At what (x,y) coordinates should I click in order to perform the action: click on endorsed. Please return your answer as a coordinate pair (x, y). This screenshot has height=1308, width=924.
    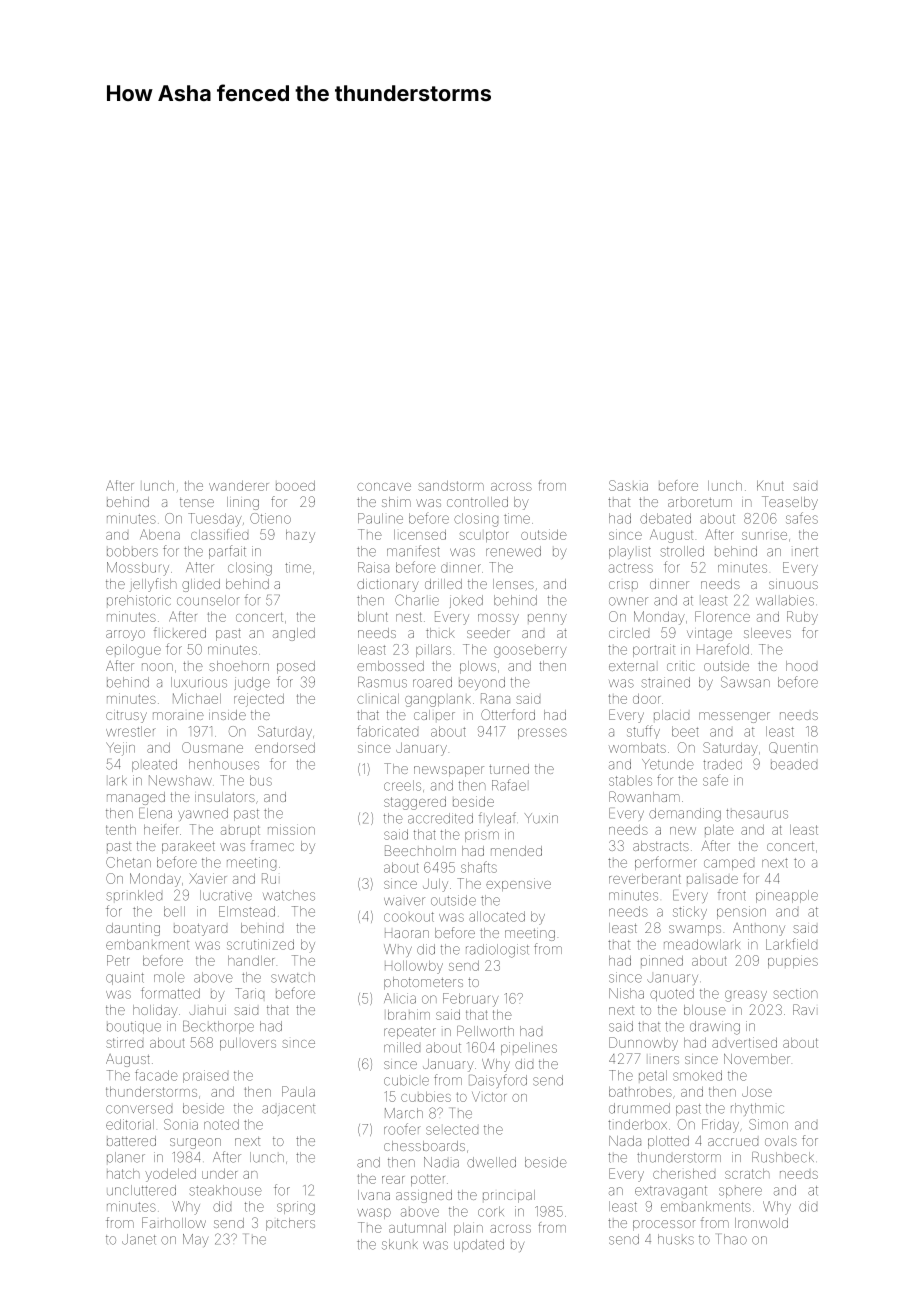
    Looking at the image, I should click on (285, 748).
